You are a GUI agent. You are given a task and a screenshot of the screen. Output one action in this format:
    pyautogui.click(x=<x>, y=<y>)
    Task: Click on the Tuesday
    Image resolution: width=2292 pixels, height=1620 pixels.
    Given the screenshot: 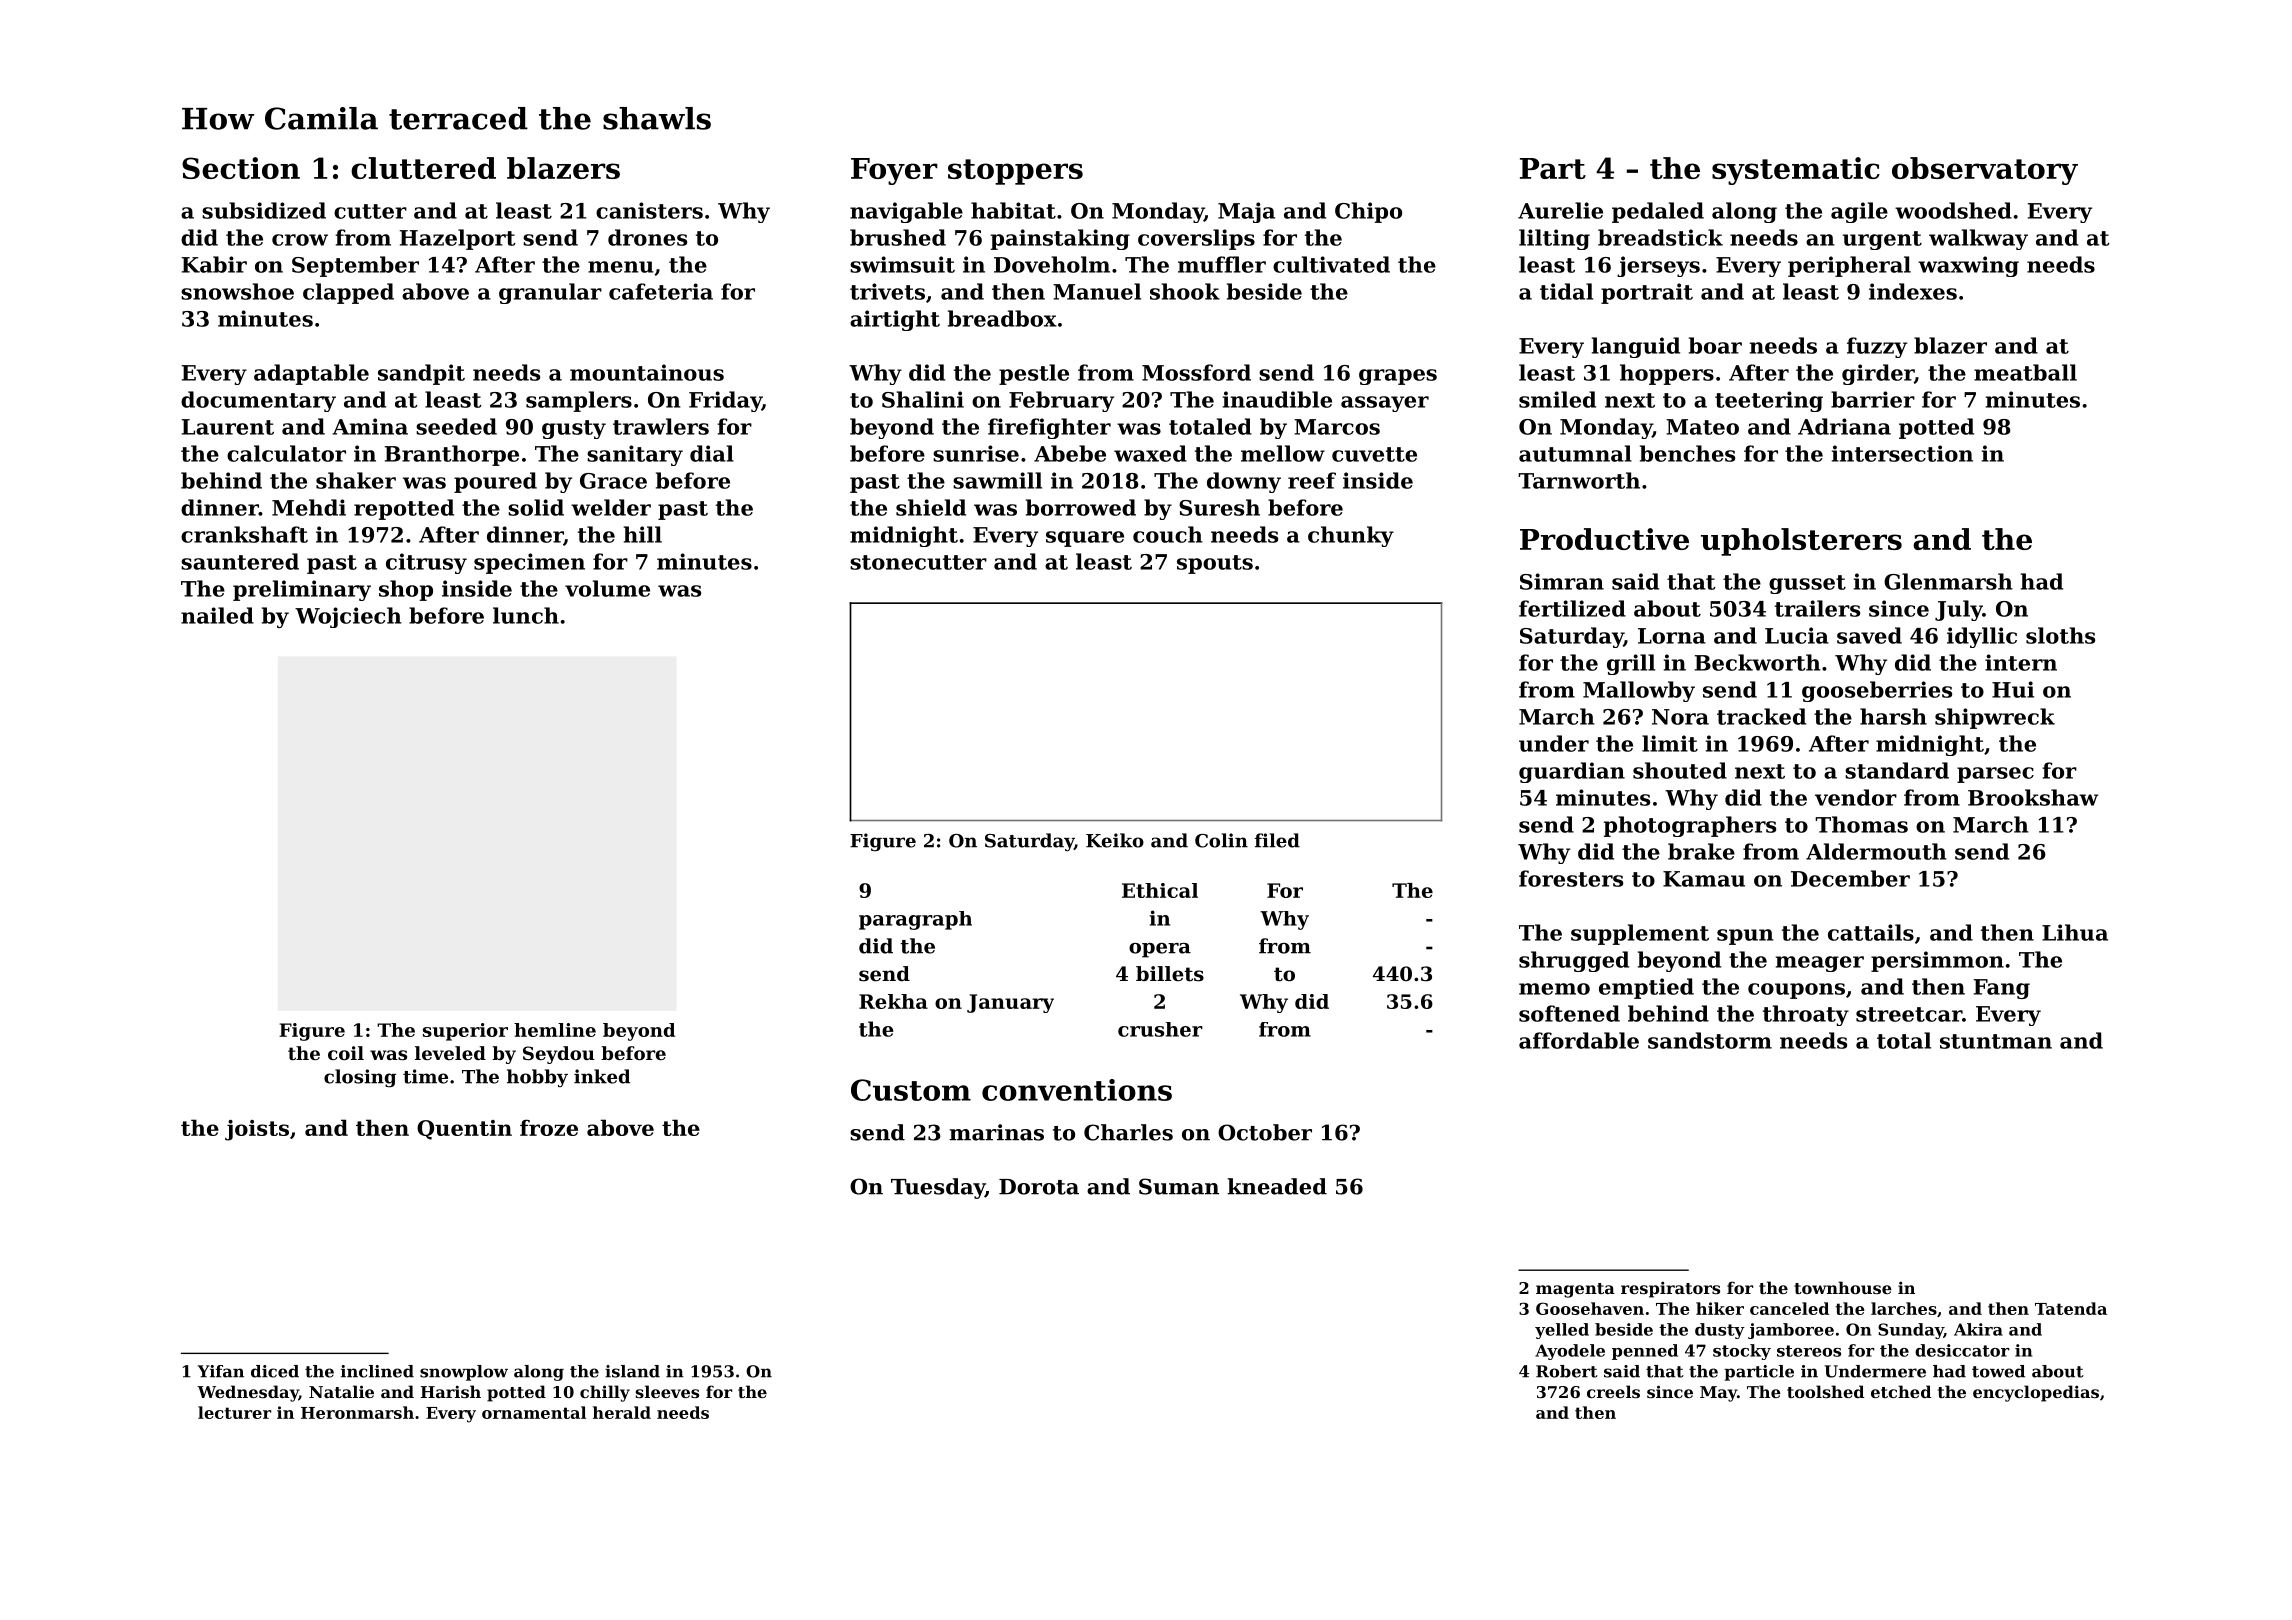 What is the action you would take?
    pyautogui.click(x=938, y=1188)
